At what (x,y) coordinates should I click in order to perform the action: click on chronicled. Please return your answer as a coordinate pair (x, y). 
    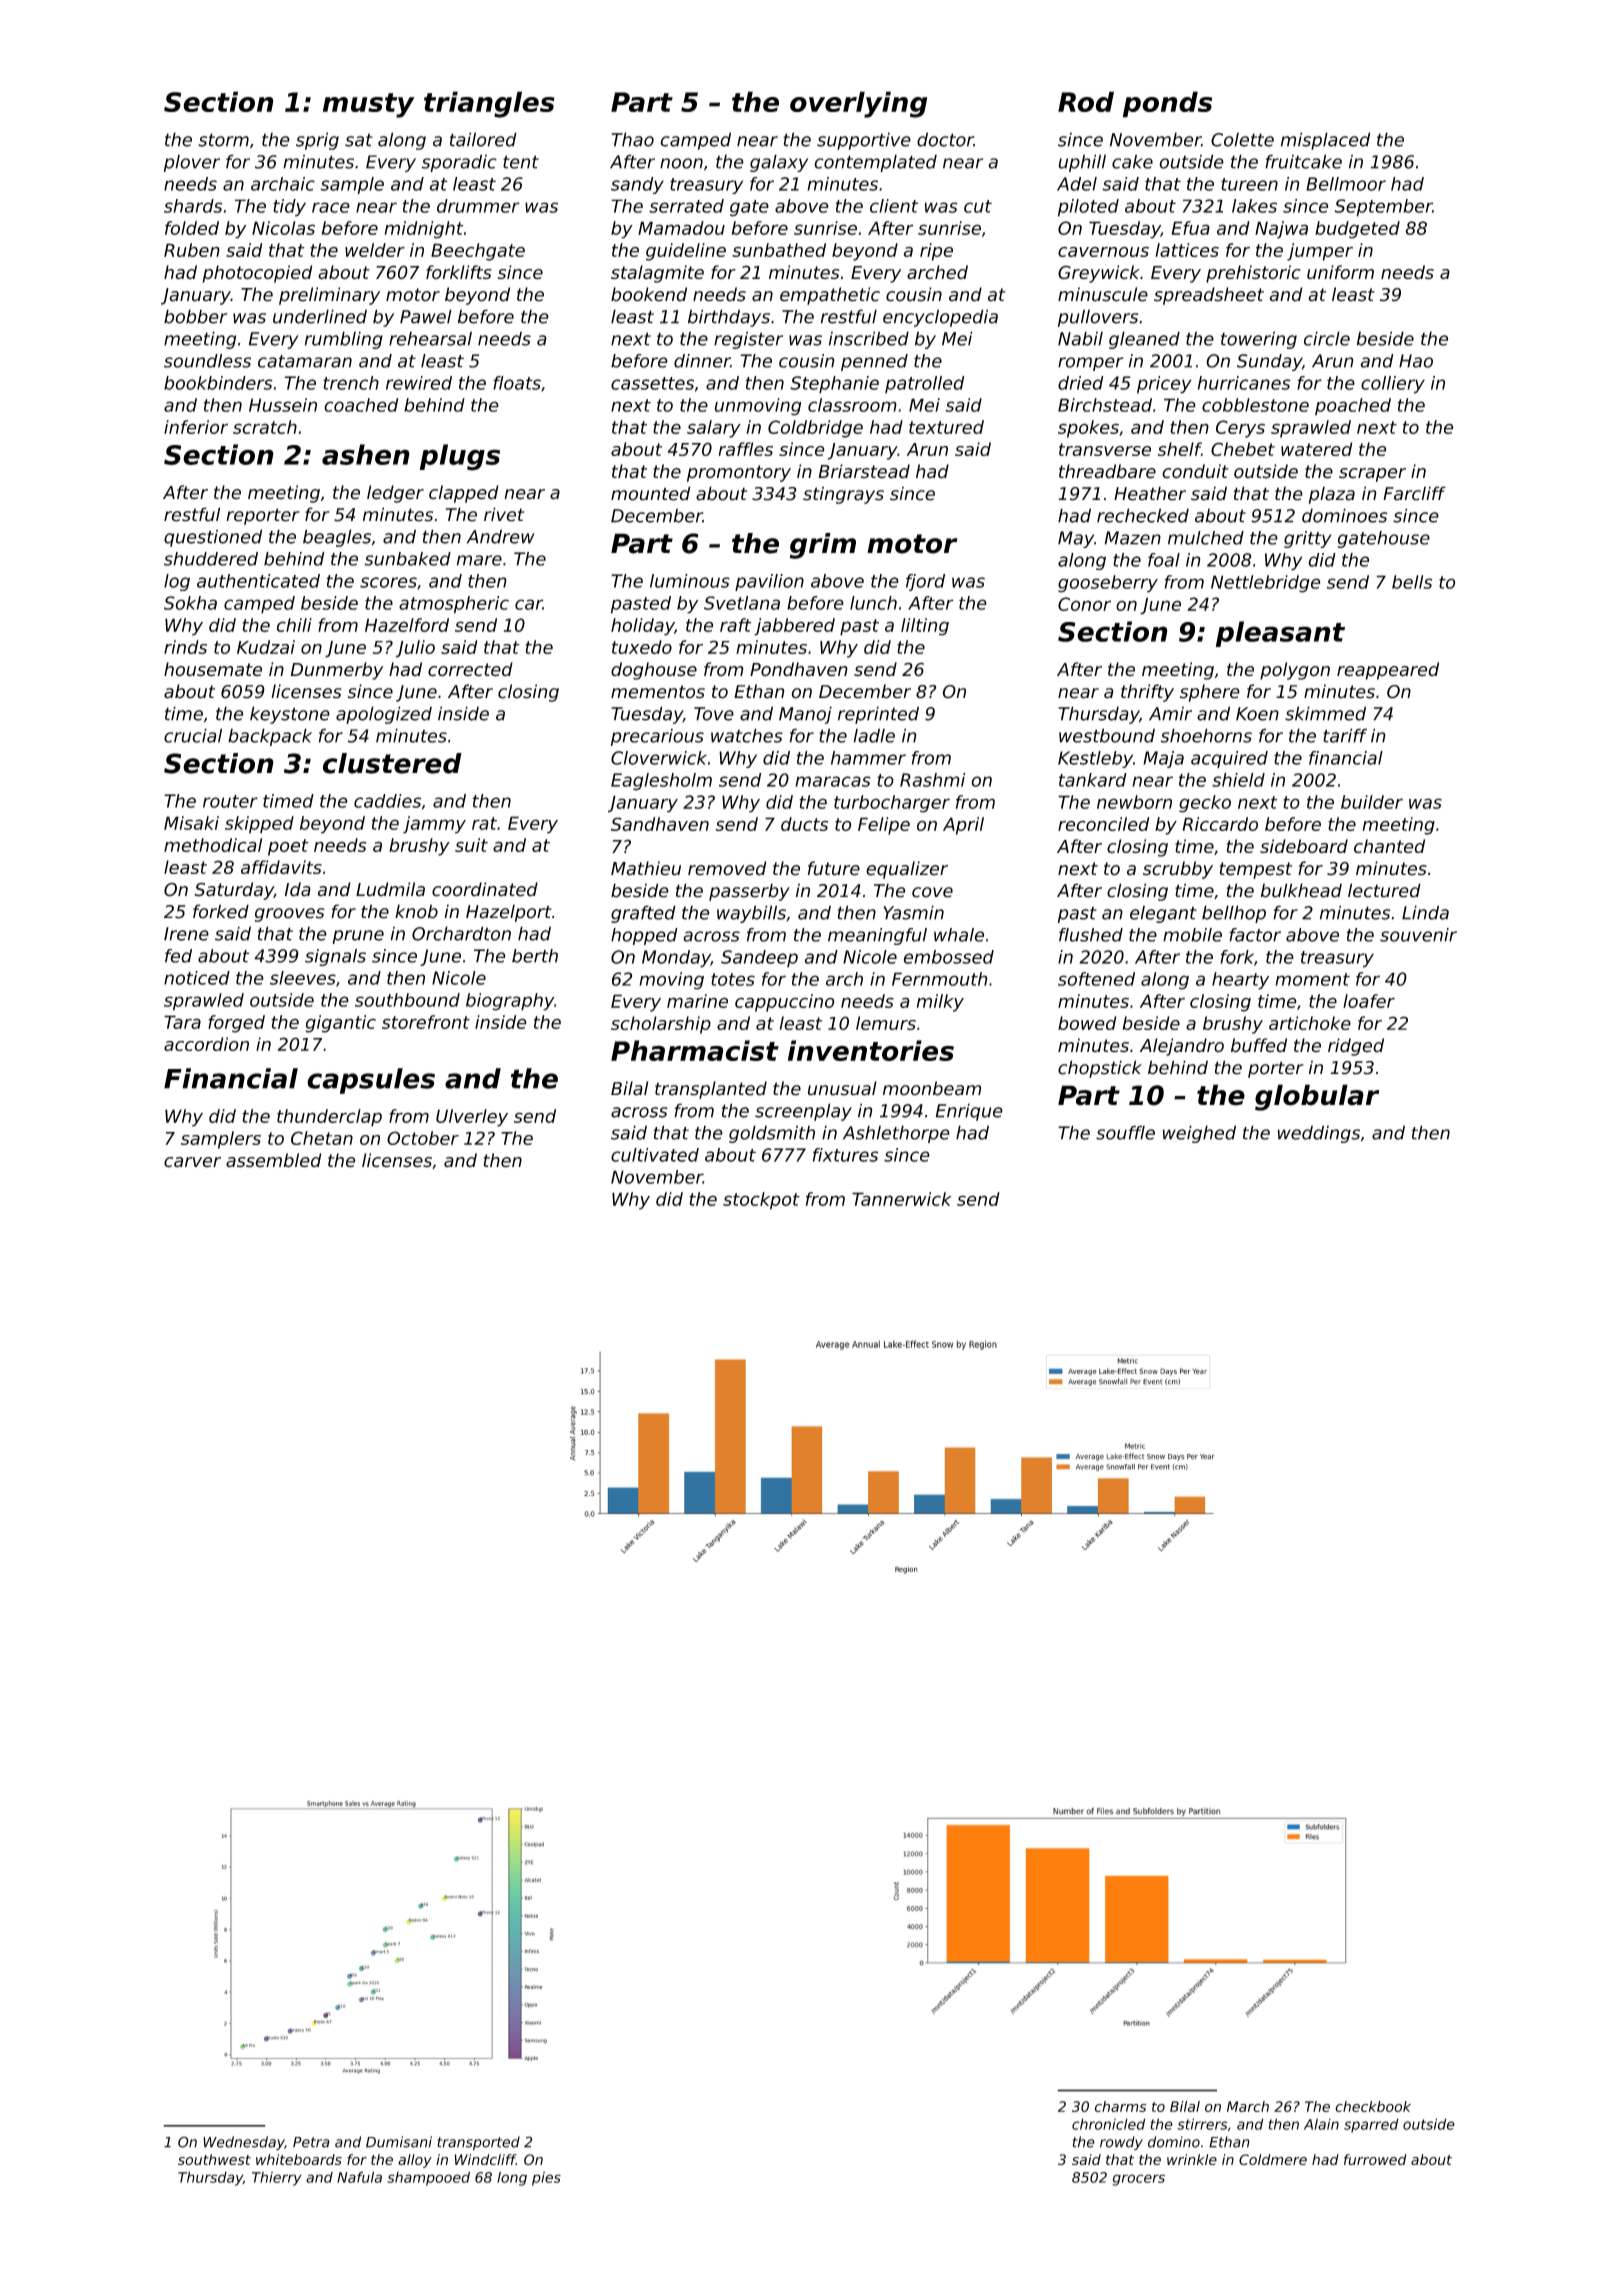
    Looking at the image, I should click on (1108, 2124).
